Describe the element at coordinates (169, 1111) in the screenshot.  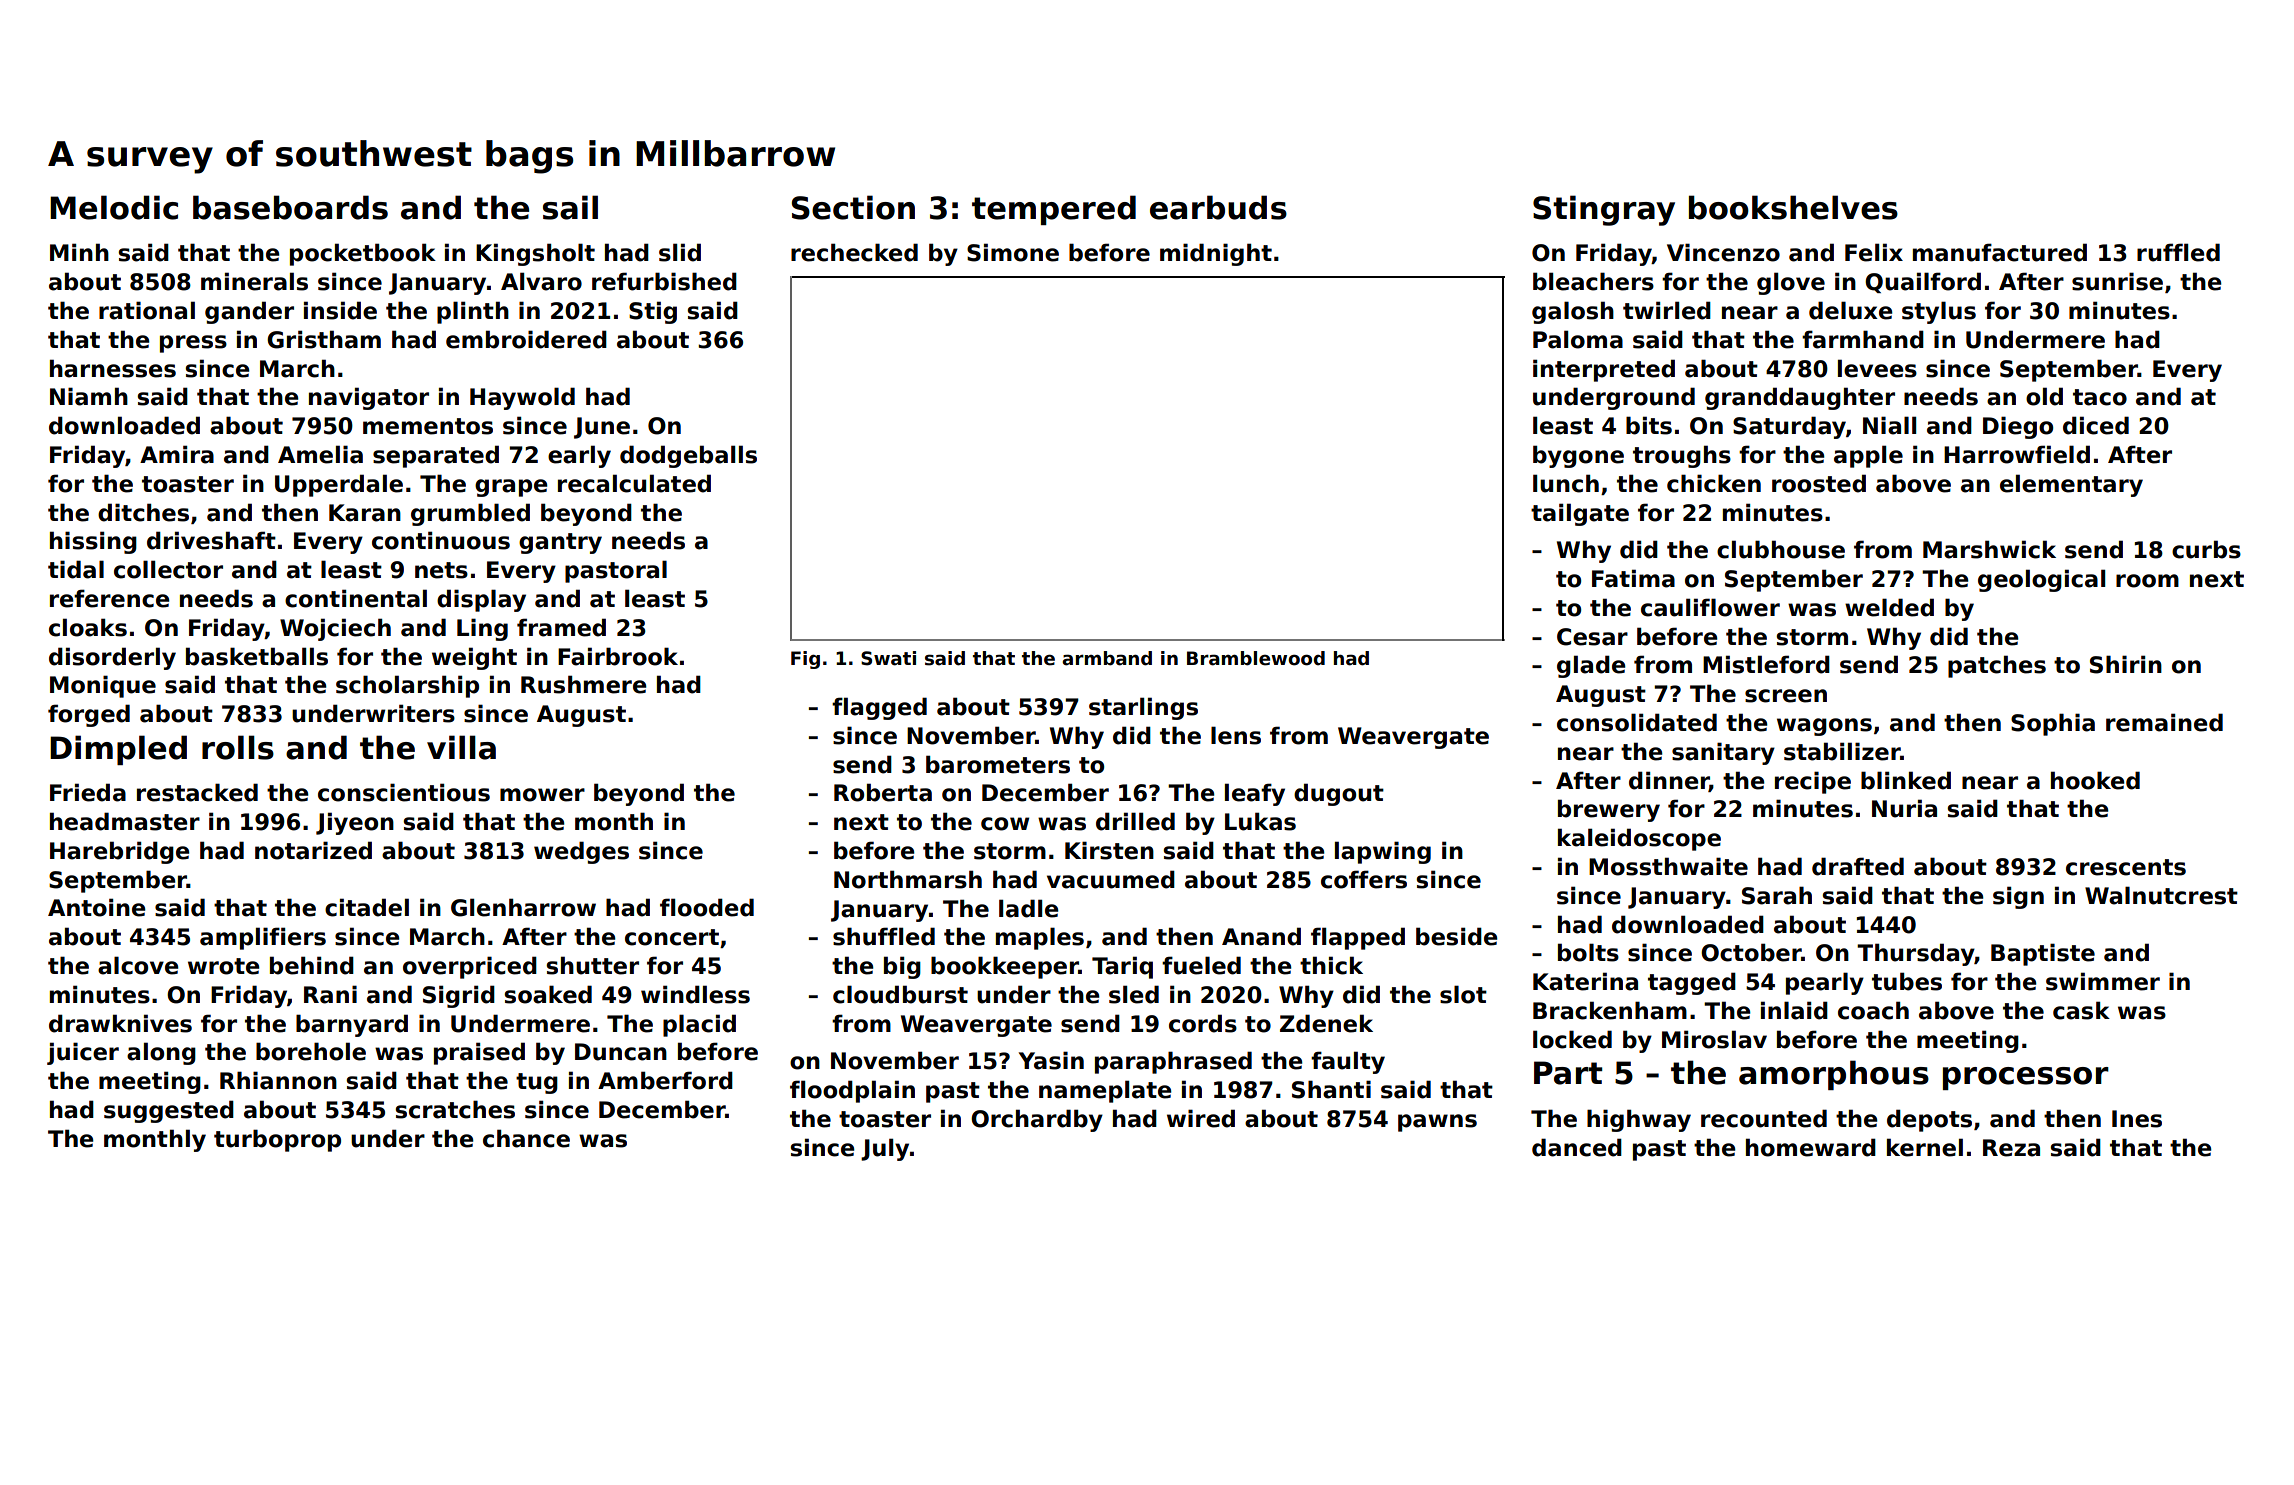
I see `suggested` at that location.
